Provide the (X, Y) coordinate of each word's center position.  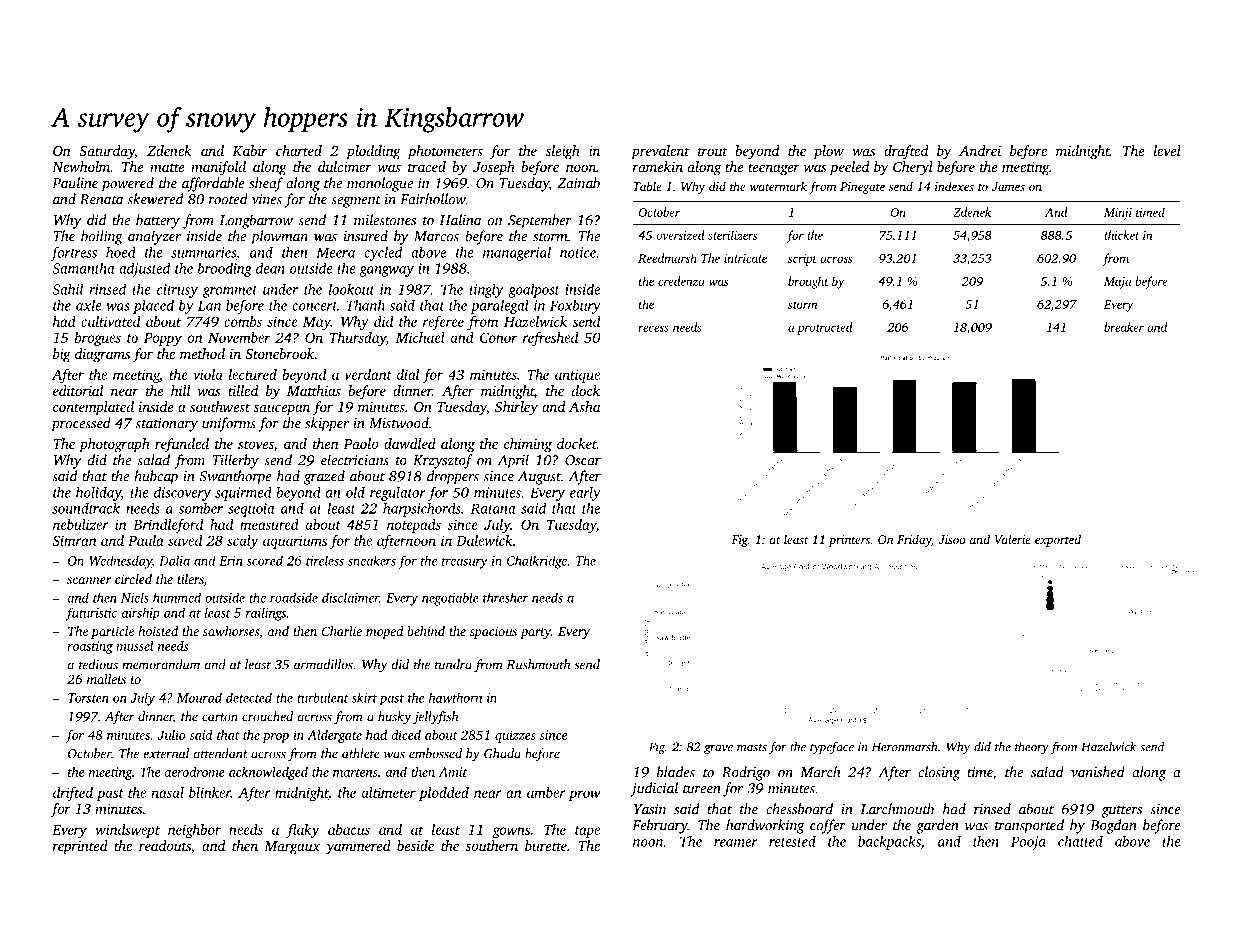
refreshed (550, 339)
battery (158, 221)
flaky (302, 831)
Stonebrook (279, 353)
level (1167, 150)
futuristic (91, 614)
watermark (778, 186)
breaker (1124, 327)
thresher (505, 597)
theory (1032, 748)
